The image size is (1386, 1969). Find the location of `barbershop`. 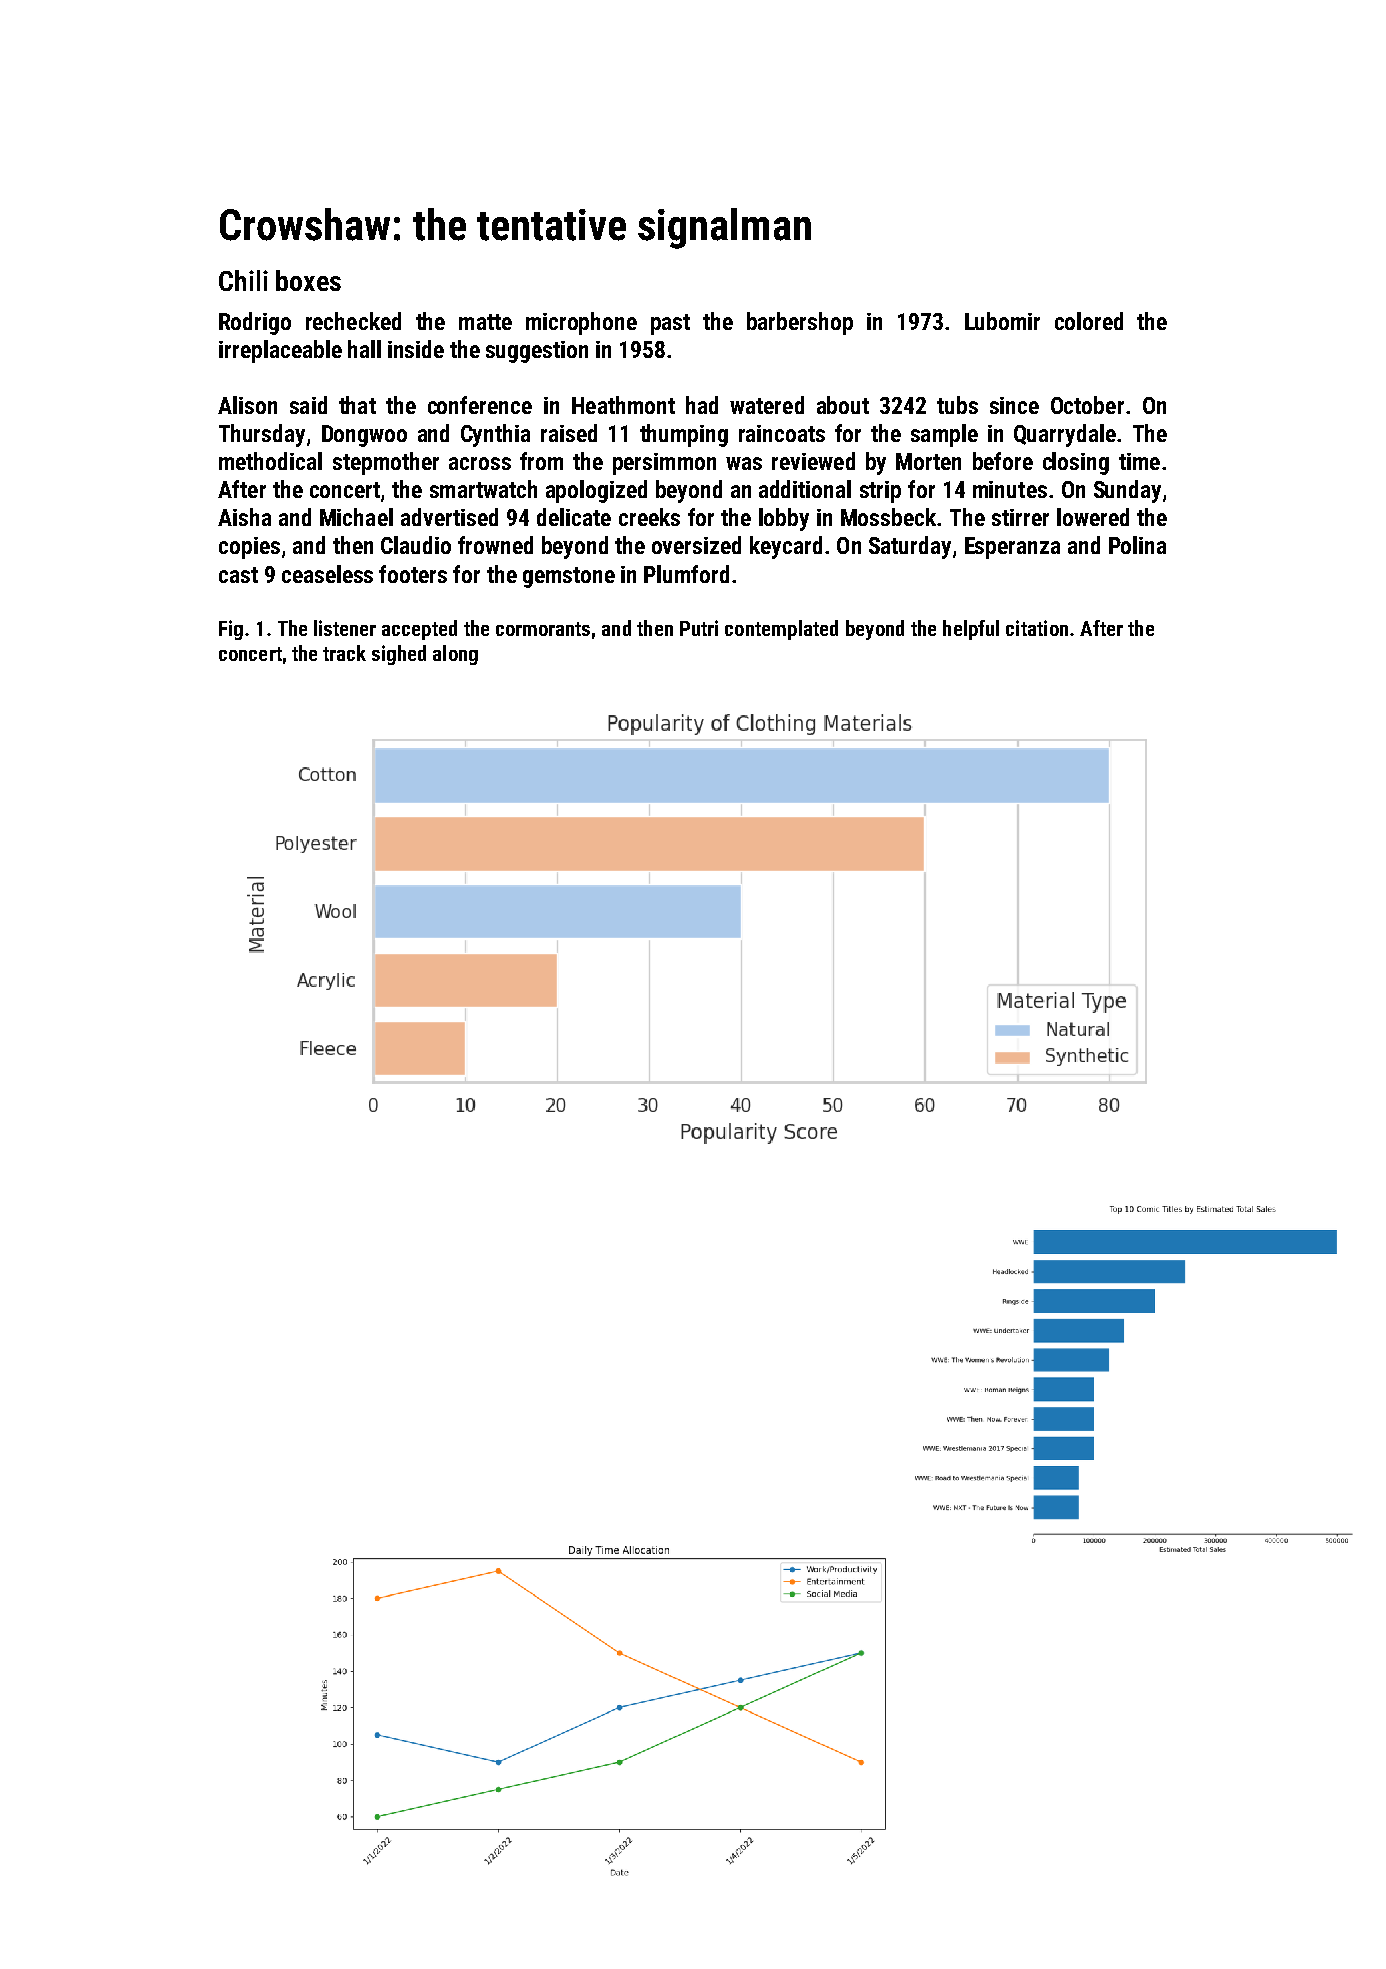

barbershop is located at coordinates (800, 323).
